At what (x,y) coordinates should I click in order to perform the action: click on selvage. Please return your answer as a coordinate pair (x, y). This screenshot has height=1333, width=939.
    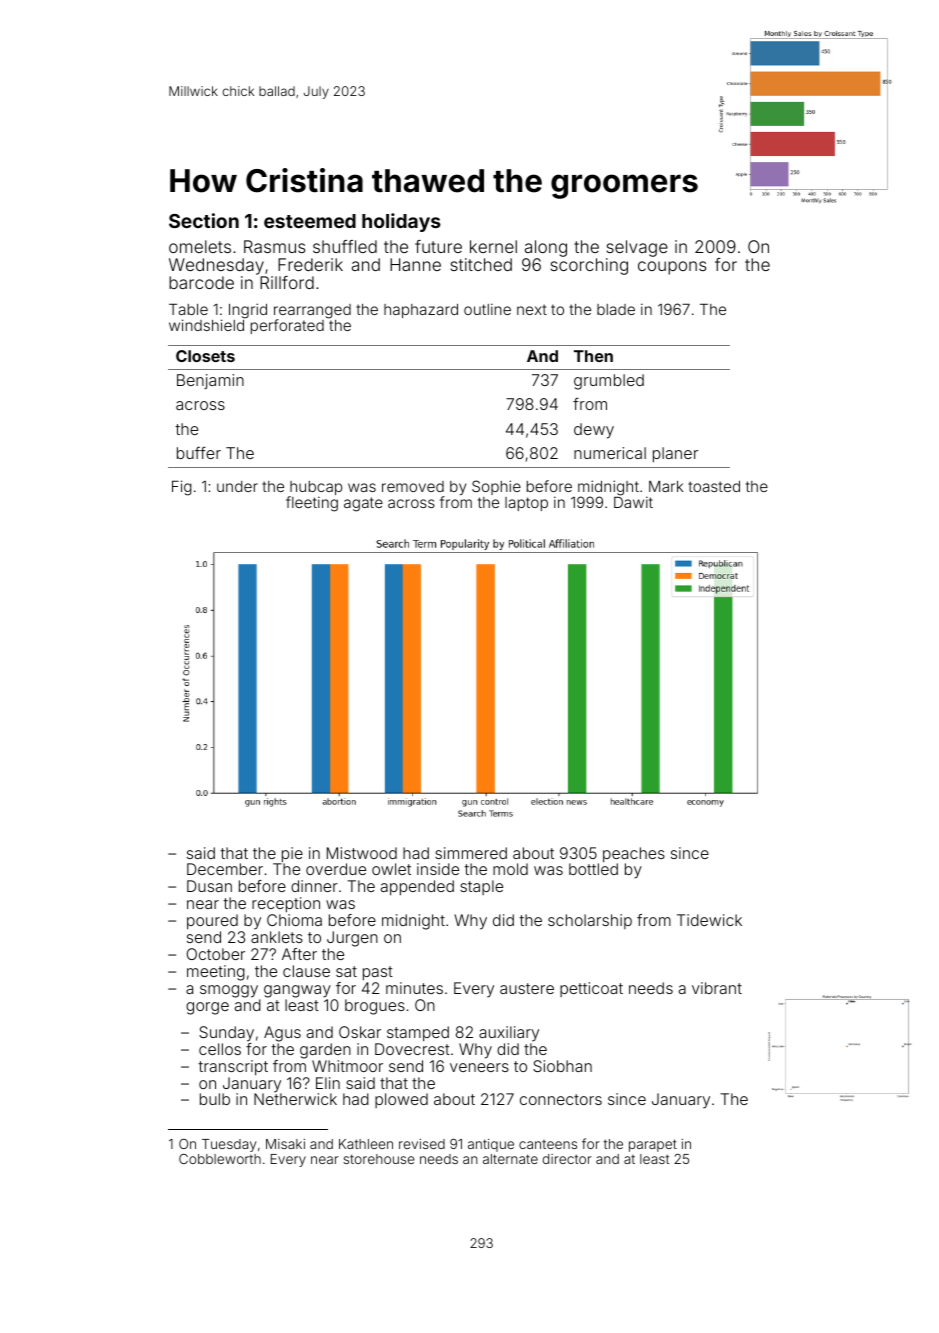
    Looking at the image, I should click on (637, 248).
